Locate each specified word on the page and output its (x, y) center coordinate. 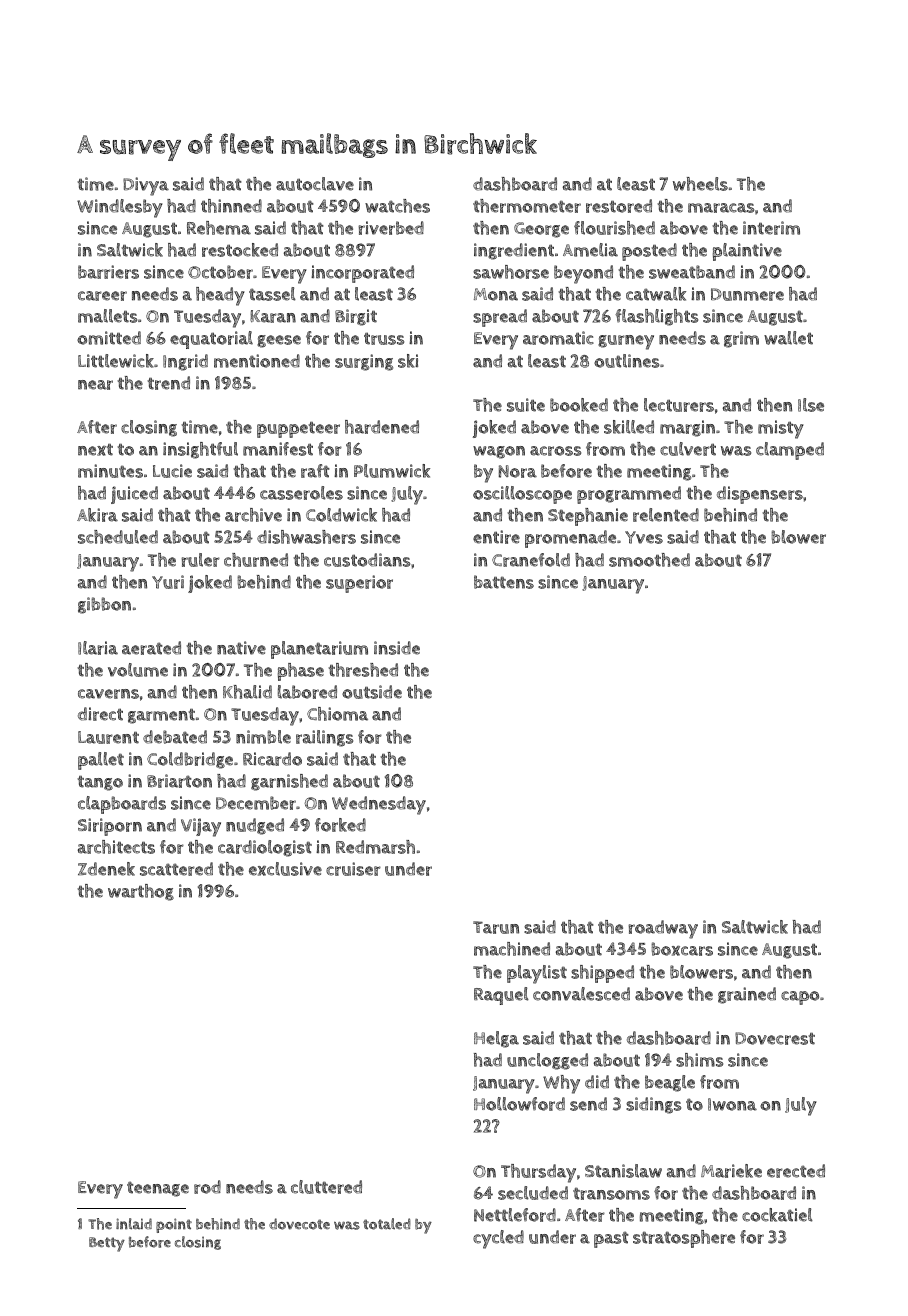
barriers (108, 272)
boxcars (682, 949)
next (95, 450)
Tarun (496, 927)
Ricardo (272, 759)
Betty (107, 1244)
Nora (518, 471)
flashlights (656, 317)
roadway (663, 929)
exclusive (285, 869)
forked (340, 825)
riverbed (391, 228)
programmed (629, 495)
